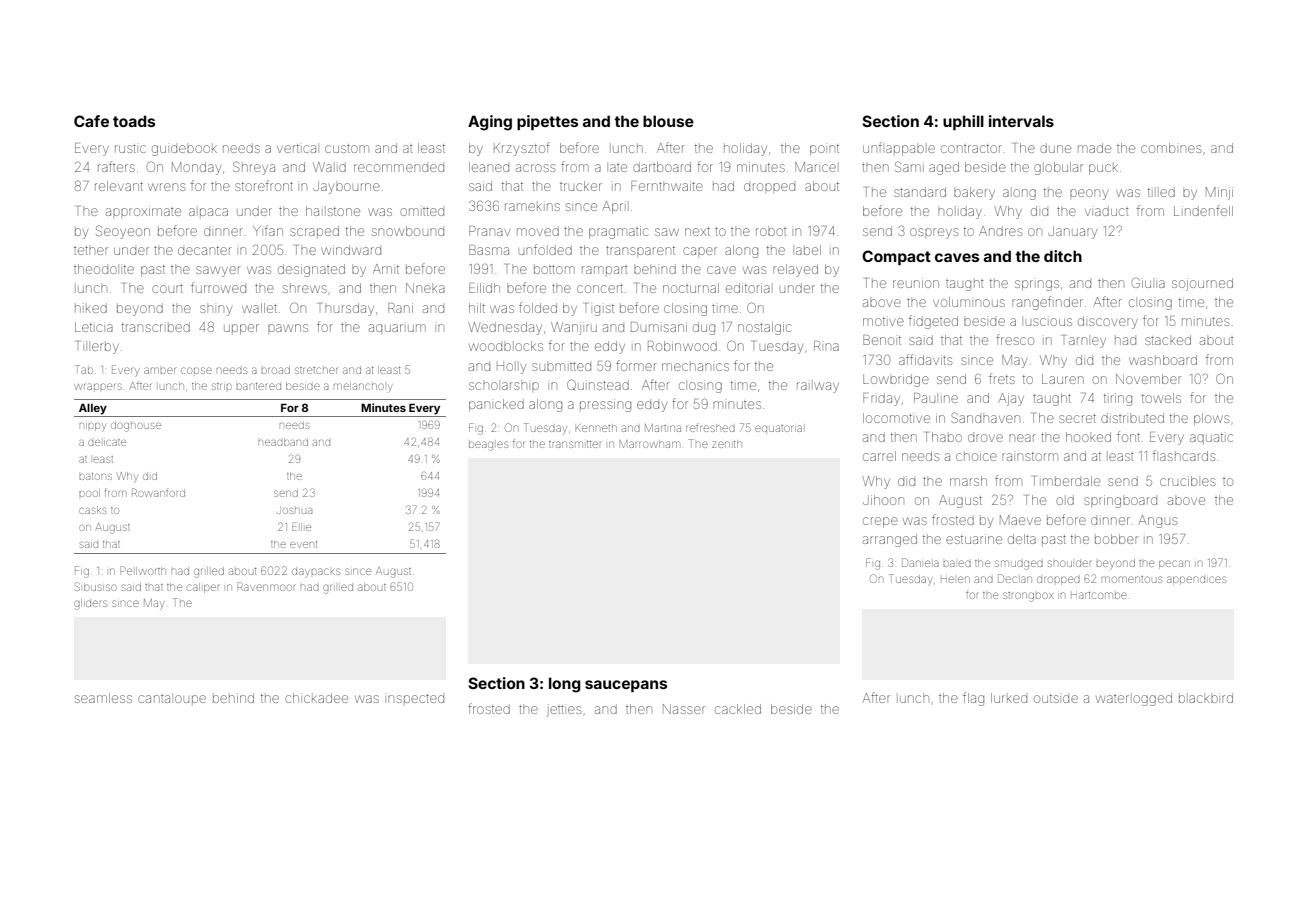 The height and width of the document is (924, 1308). I want to click on January, so click(1072, 232).
